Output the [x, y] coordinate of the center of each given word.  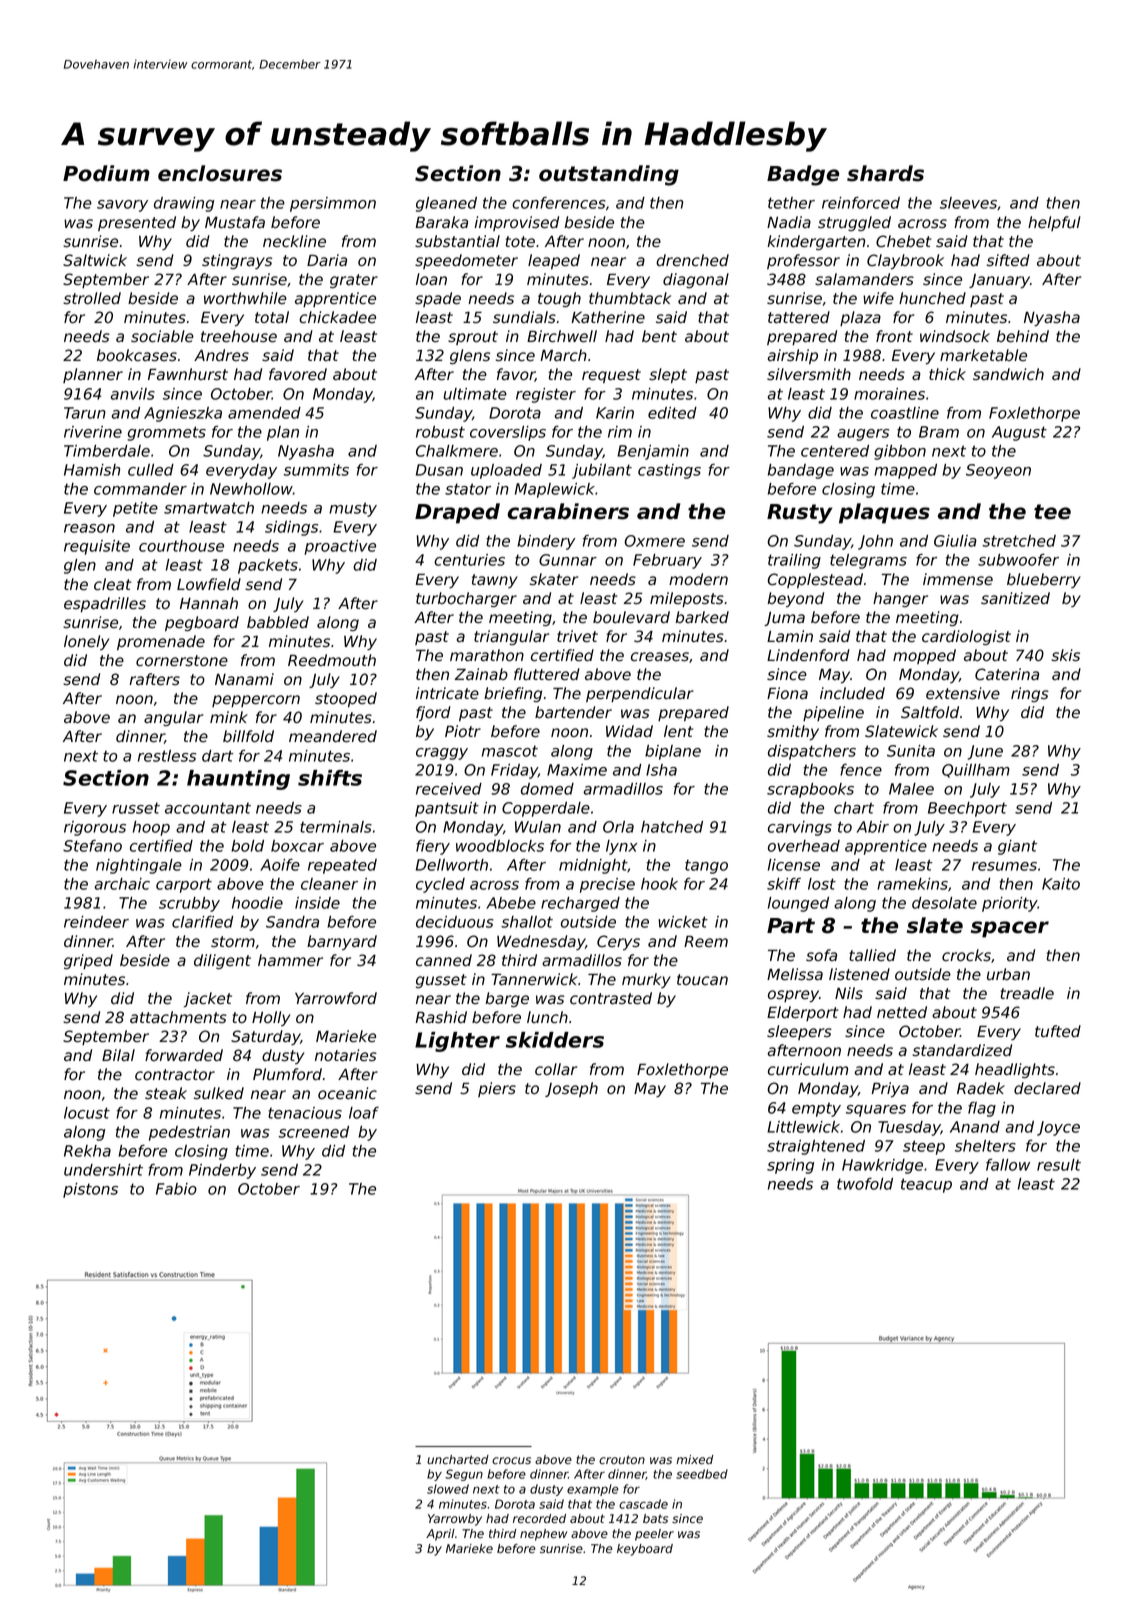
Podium [106, 173]
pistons [90, 1190]
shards [885, 173]
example [593, 1490]
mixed [694, 1459]
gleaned [446, 204]
